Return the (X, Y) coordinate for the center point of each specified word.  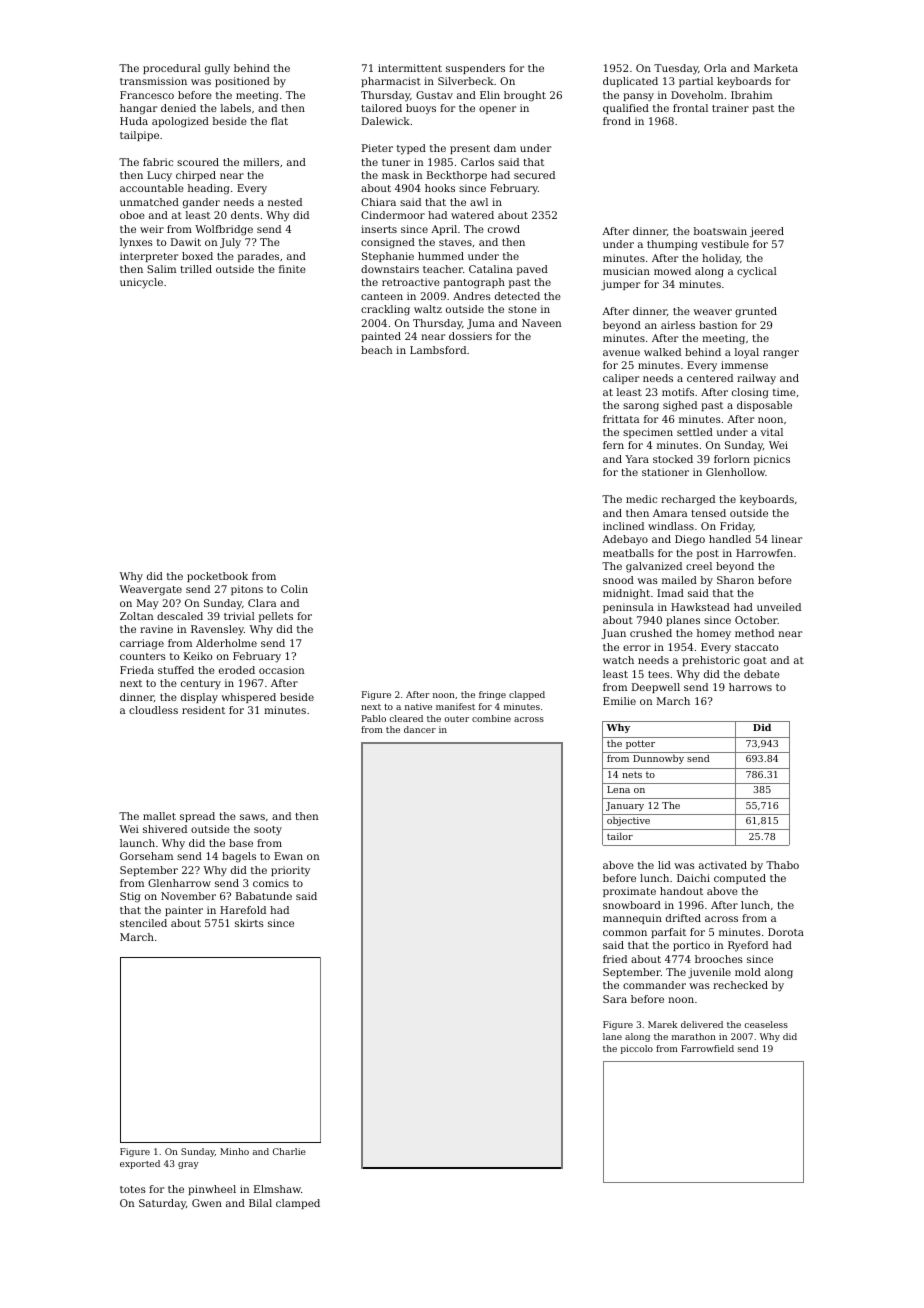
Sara (615, 999)
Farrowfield (707, 1048)
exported (140, 1164)
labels (236, 108)
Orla (715, 68)
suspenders (475, 69)
